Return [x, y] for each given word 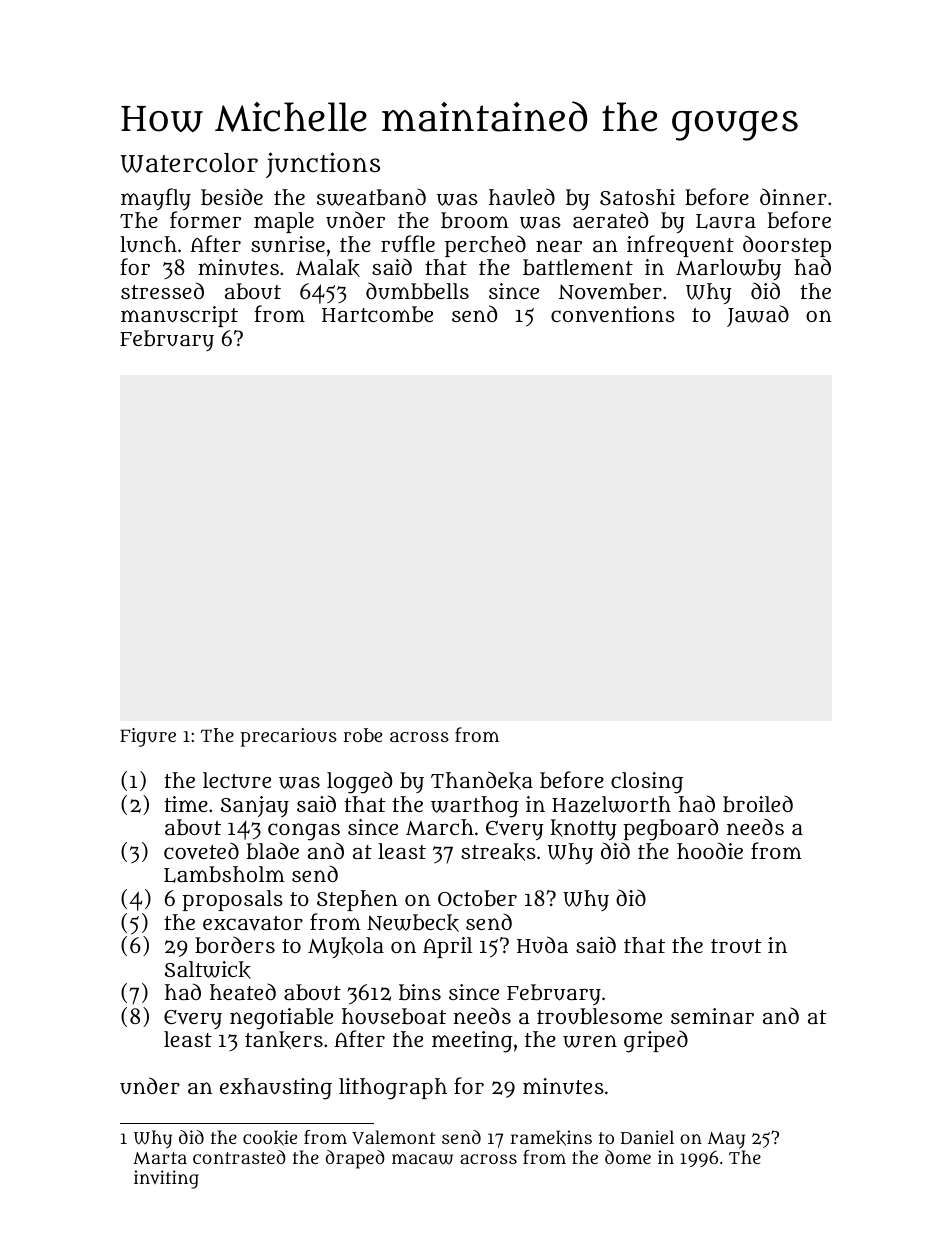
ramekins [551, 1138]
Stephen [357, 900]
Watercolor [189, 163]
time [186, 804]
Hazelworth [611, 804]
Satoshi [637, 197]
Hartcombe [377, 314]
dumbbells [417, 291]
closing [647, 783]
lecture [237, 780]
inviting [166, 1179]
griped [656, 1041]
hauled [522, 196]
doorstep [787, 246]
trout [736, 946]
